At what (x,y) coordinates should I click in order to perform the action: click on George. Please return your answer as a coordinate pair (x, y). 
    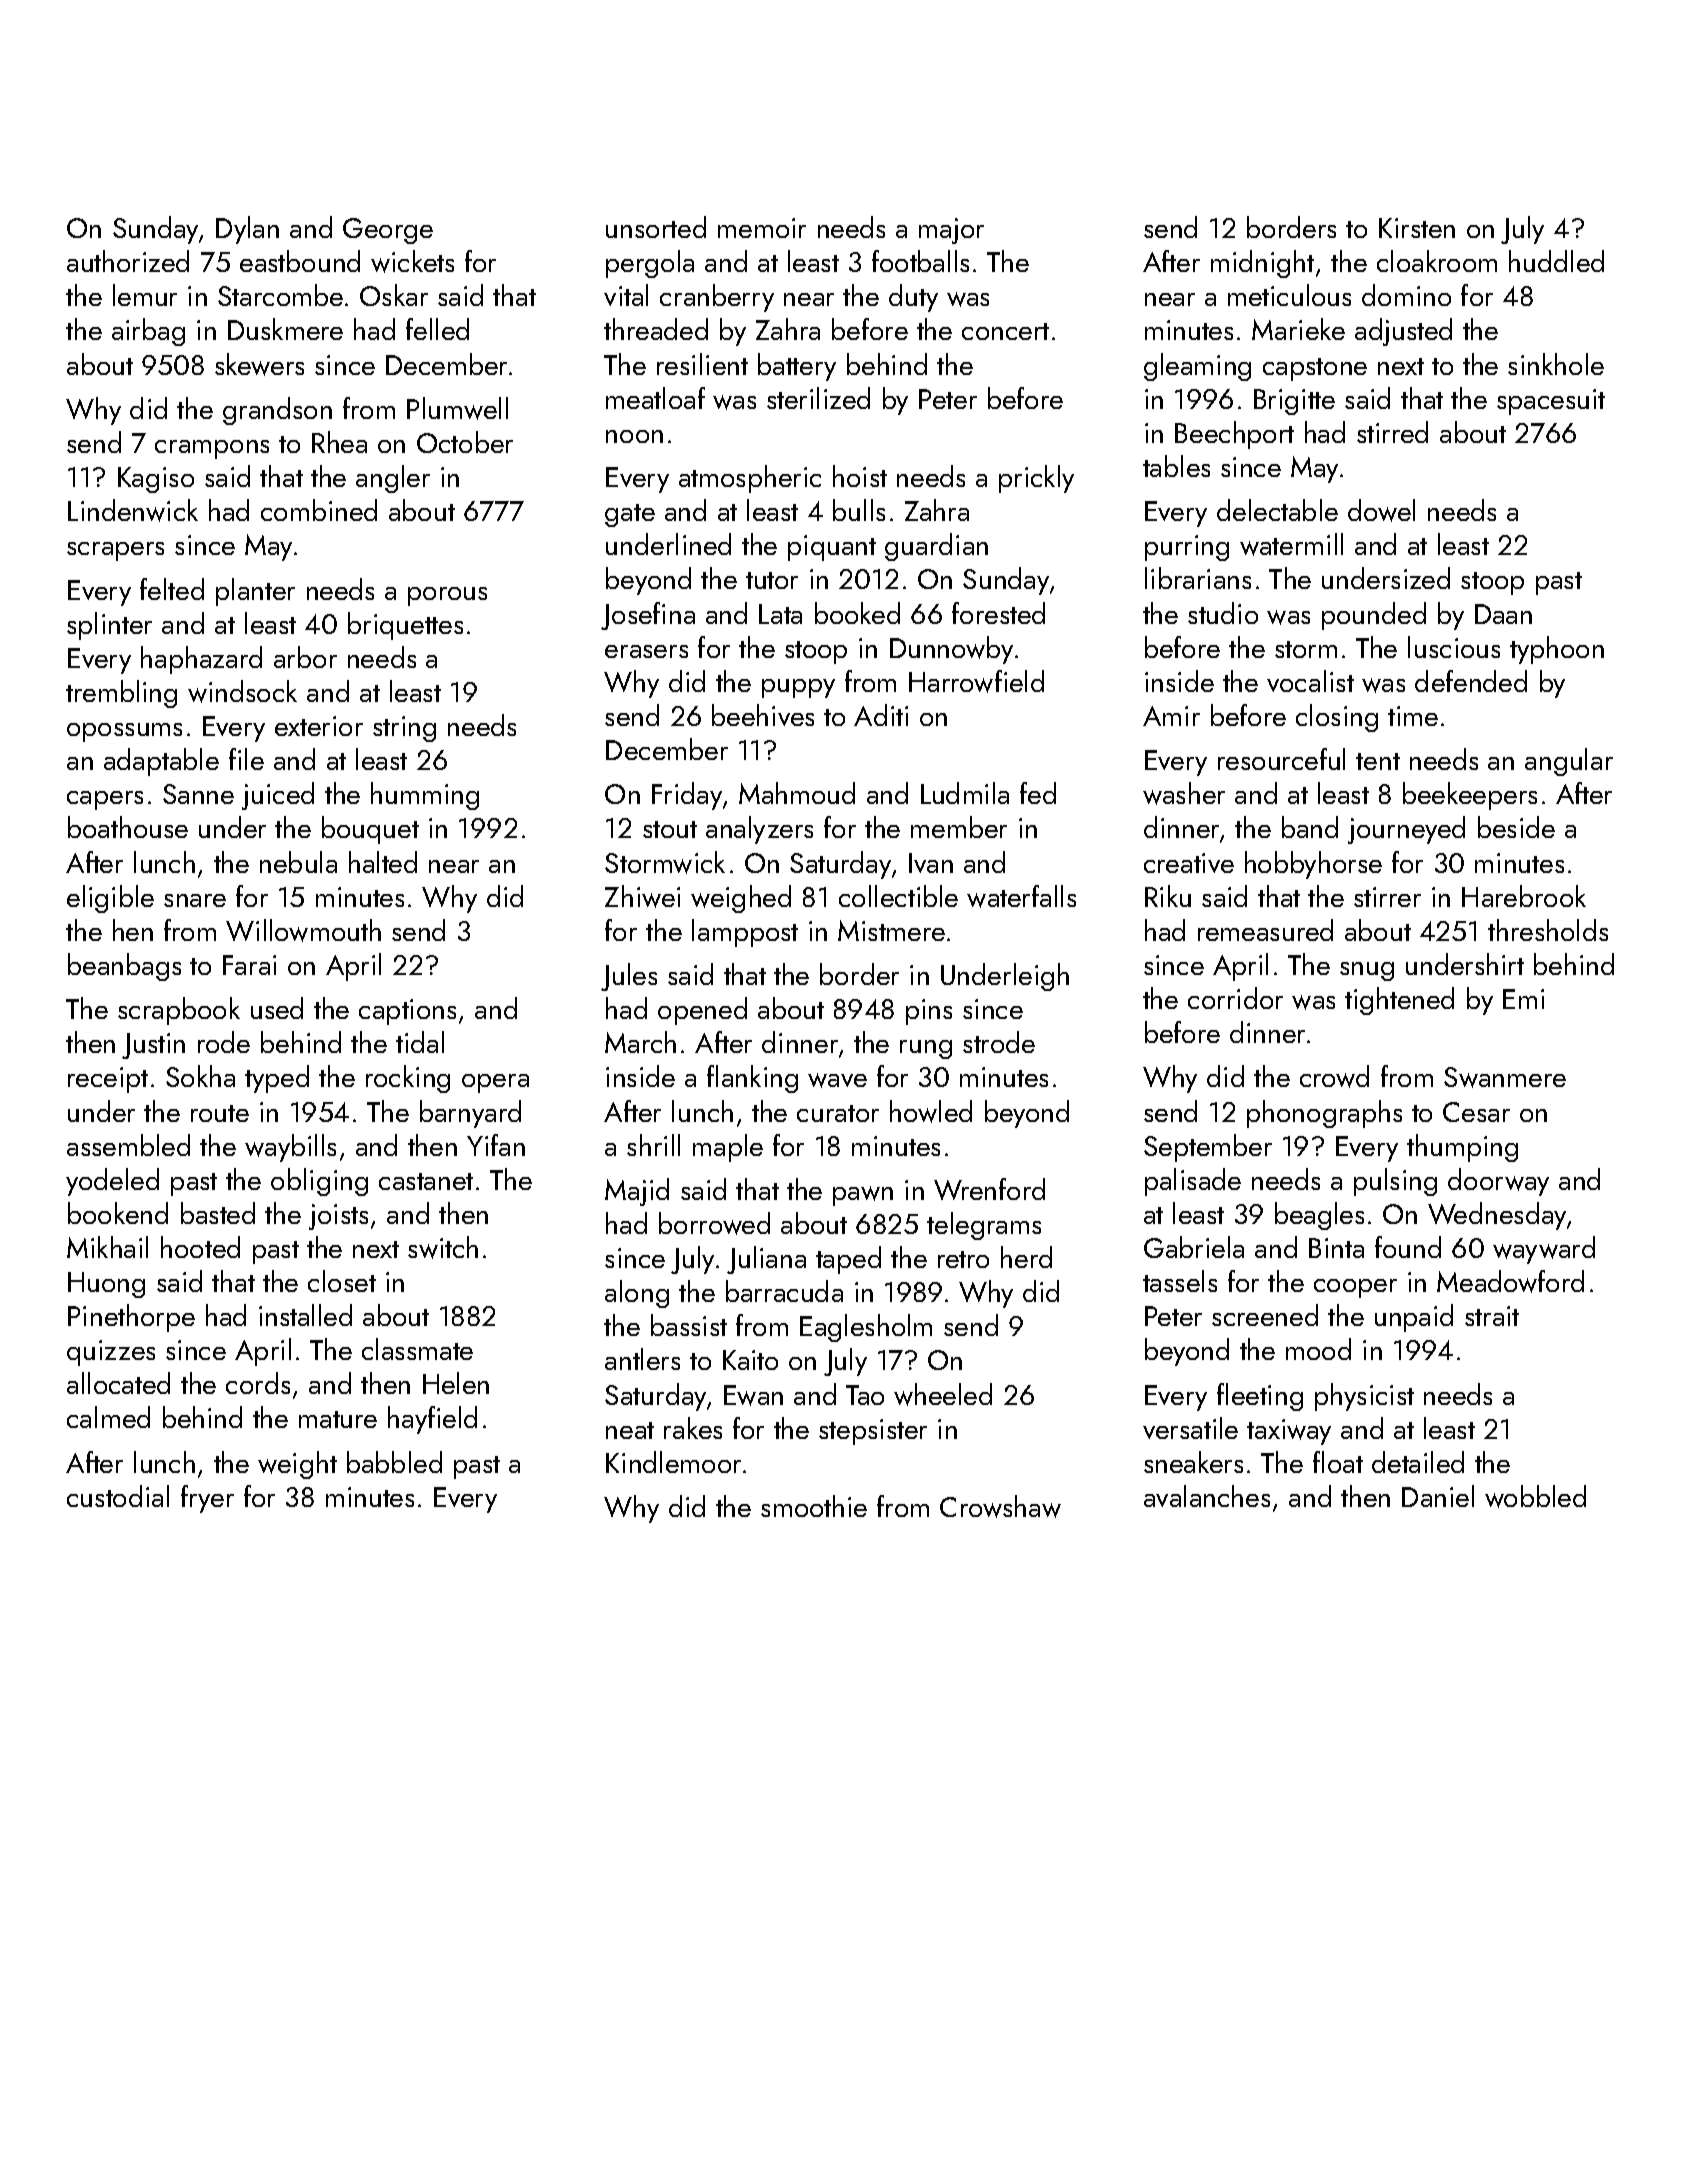
    Looking at the image, I should click on (388, 231).
